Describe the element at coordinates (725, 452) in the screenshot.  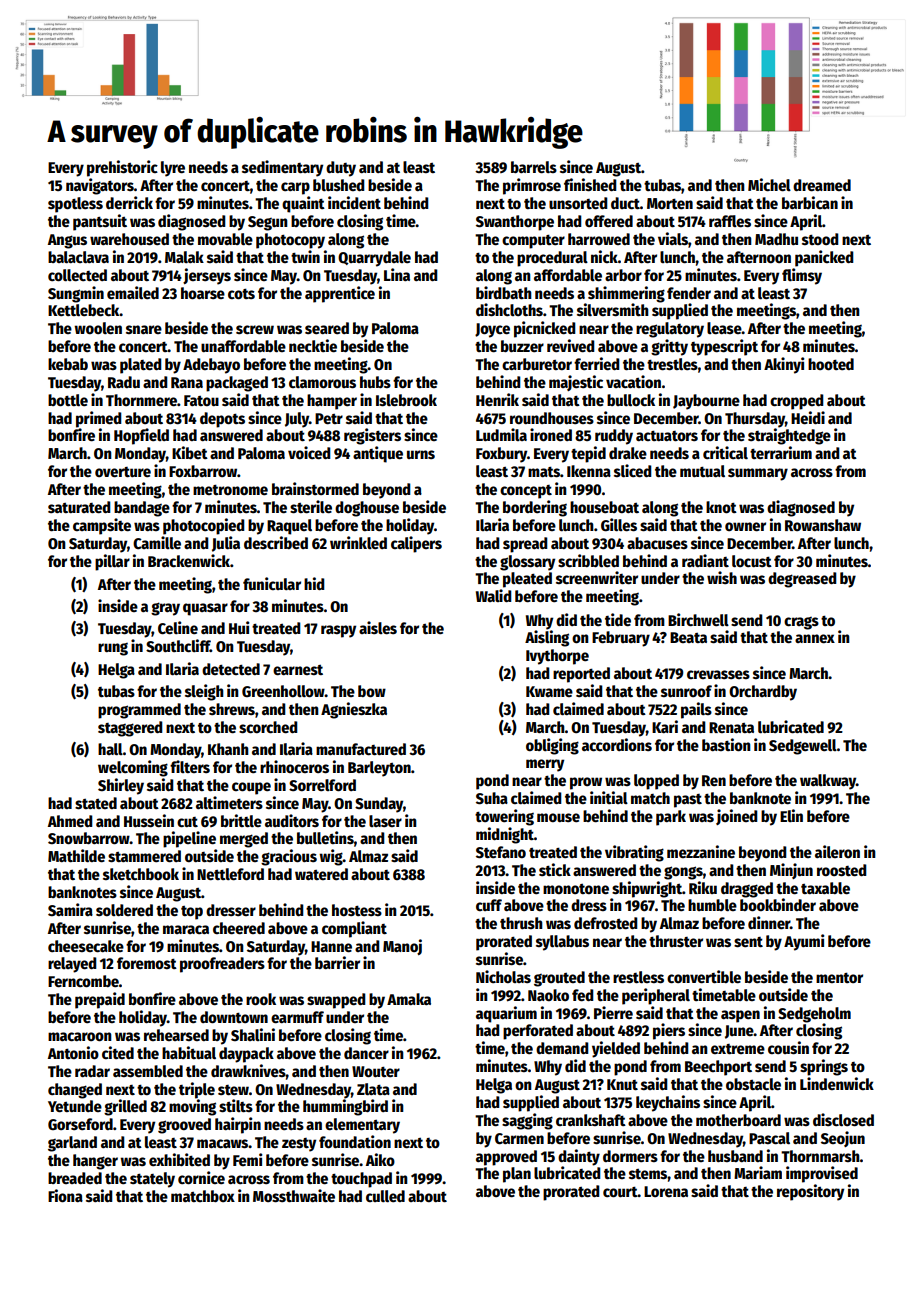
I see `critical` at that location.
